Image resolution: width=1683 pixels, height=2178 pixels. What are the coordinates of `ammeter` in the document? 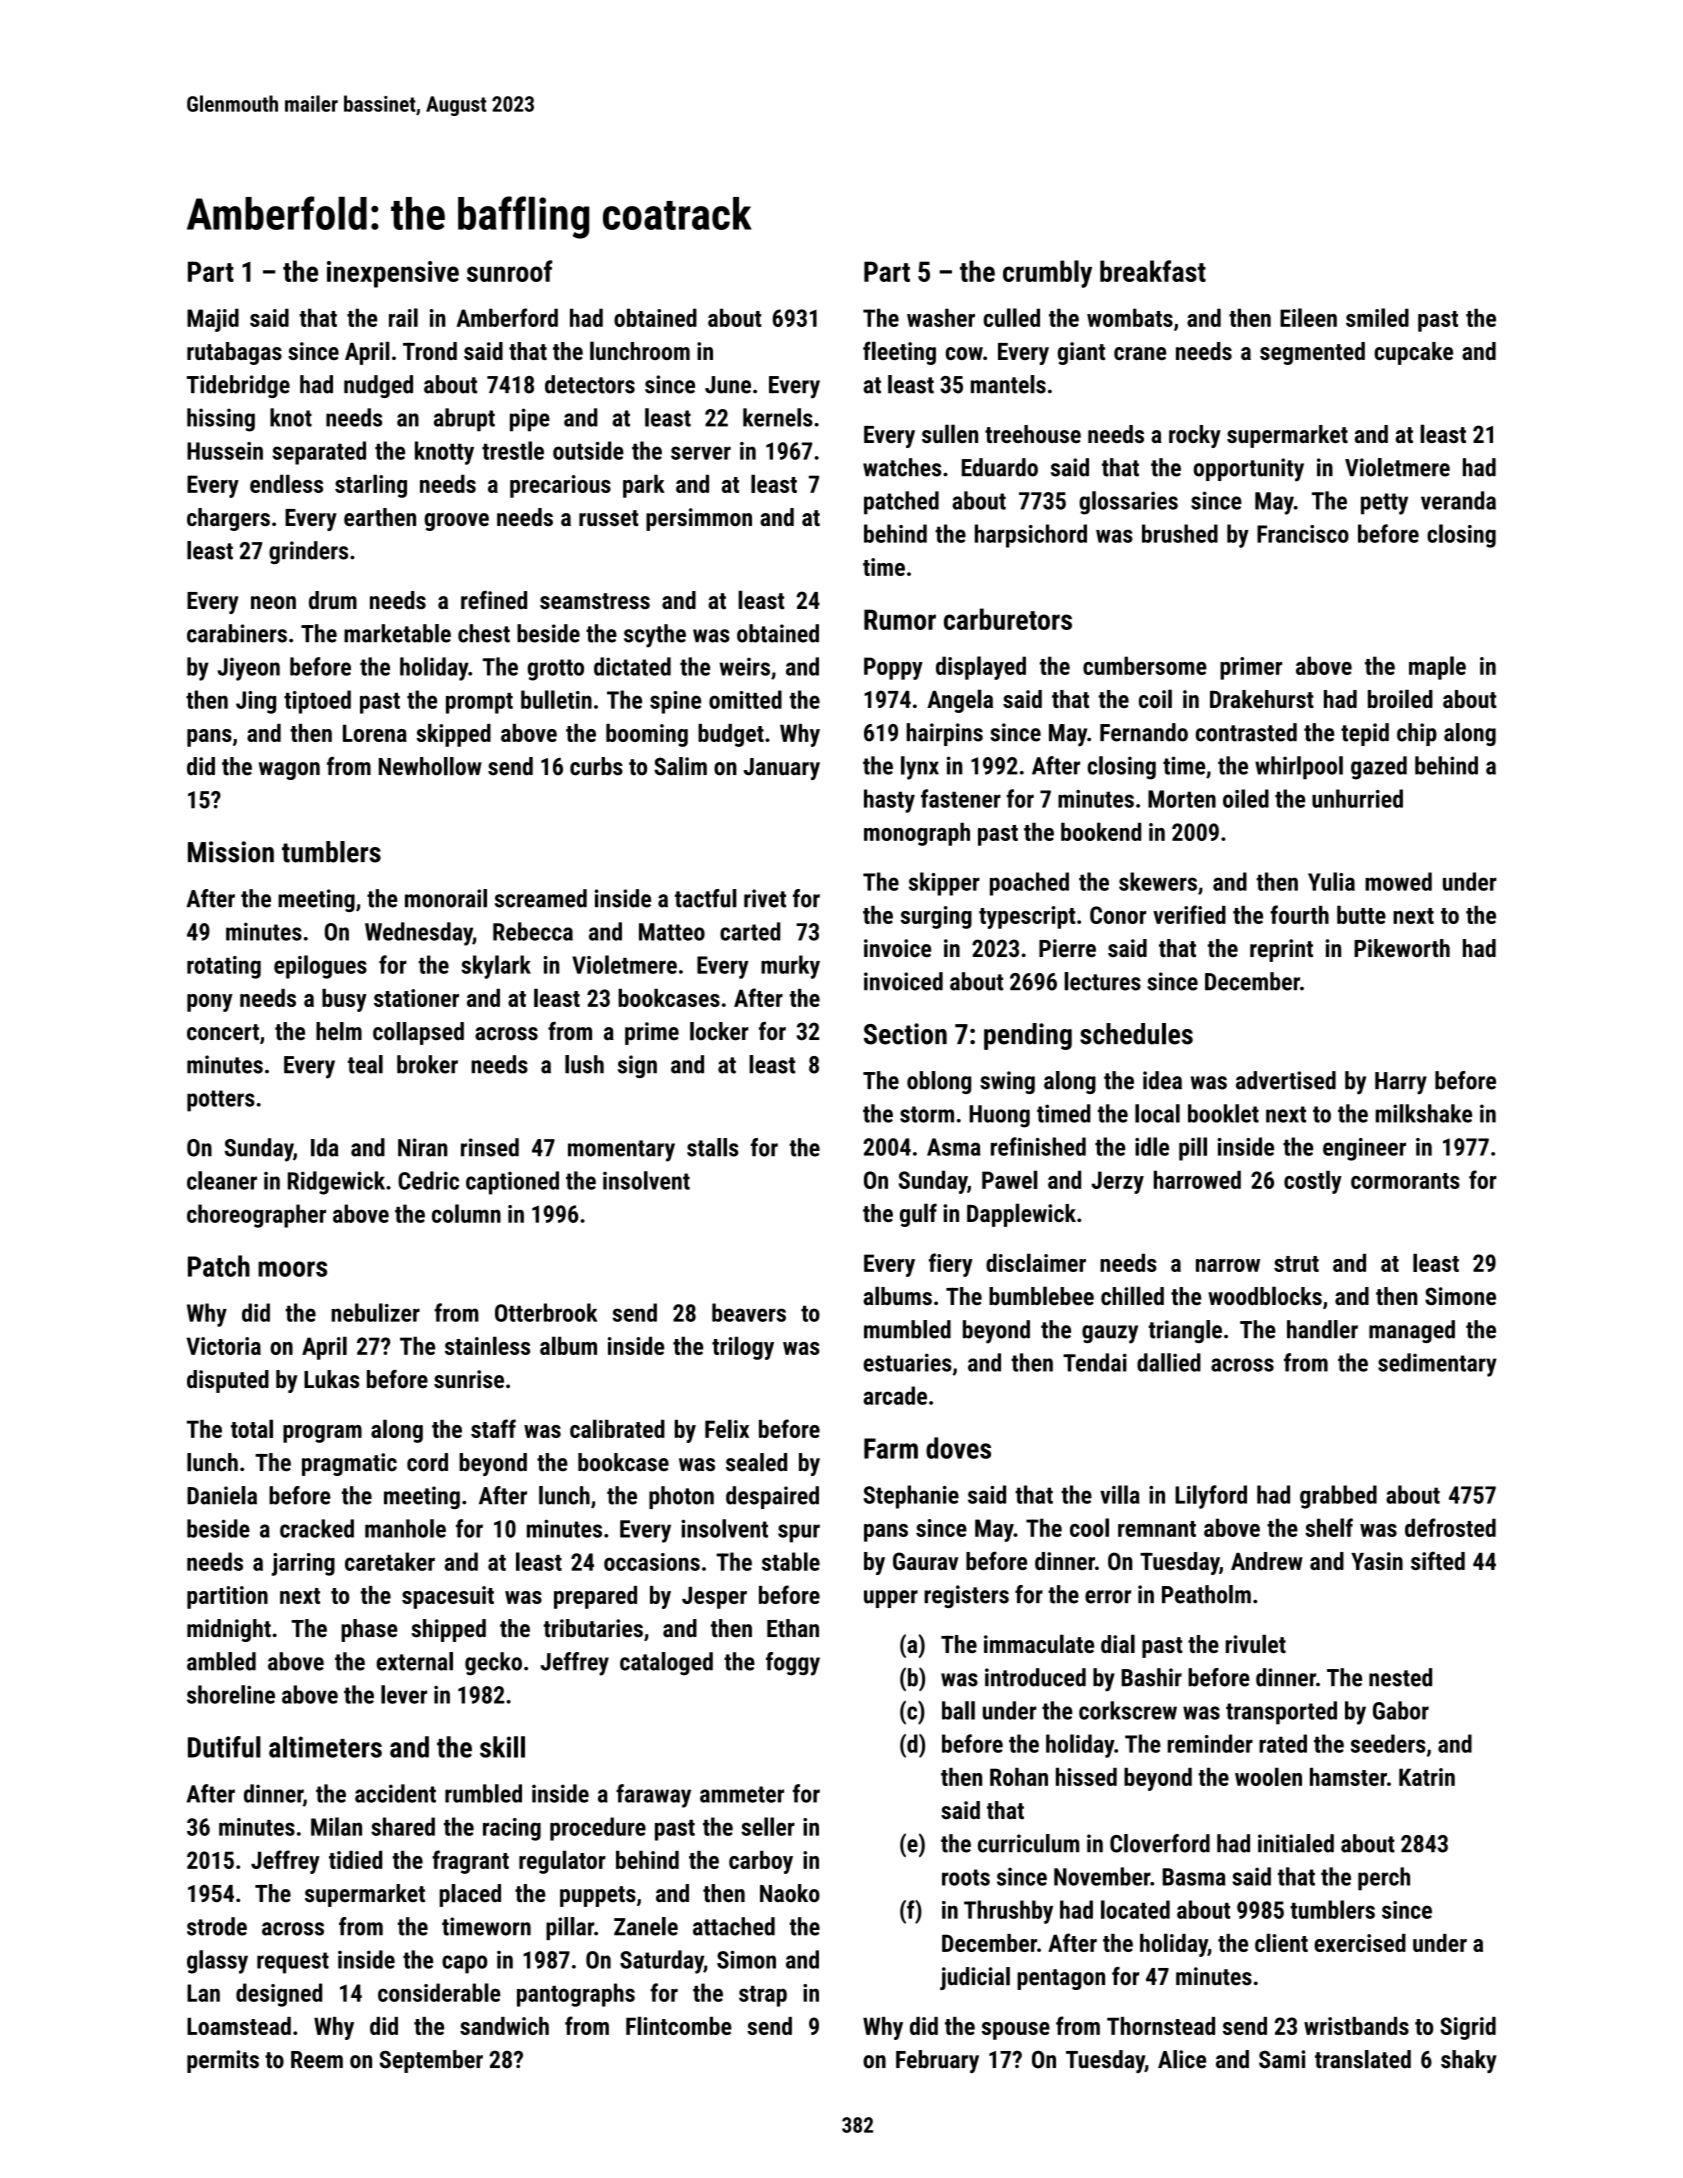 It's located at (742, 1794).
